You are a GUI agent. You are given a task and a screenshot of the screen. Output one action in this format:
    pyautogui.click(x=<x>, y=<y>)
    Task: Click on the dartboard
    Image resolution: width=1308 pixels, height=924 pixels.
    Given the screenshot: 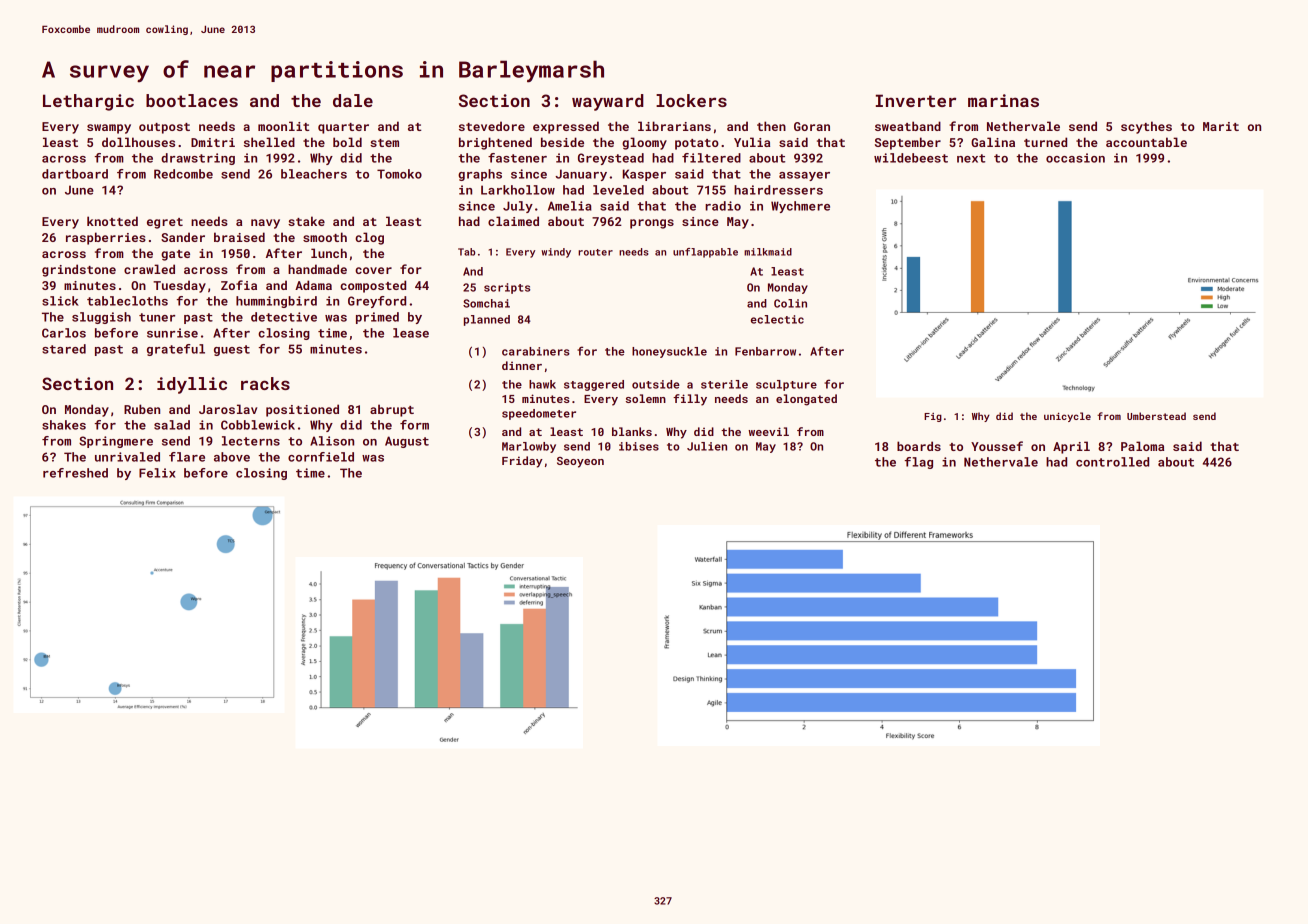 What is the action you would take?
    pyautogui.click(x=75, y=174)
